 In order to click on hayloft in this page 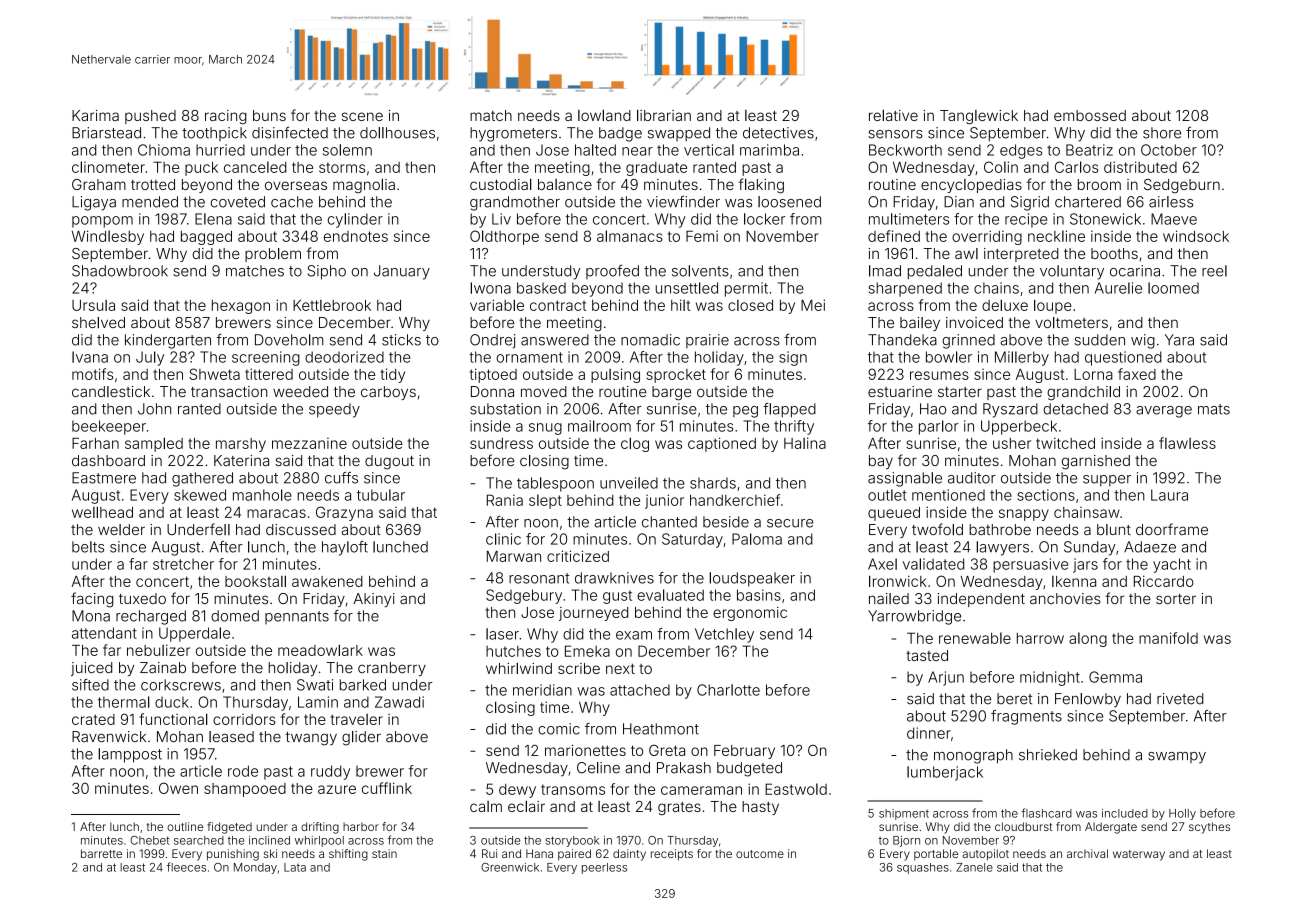, I will do `click(345, 548)`.
